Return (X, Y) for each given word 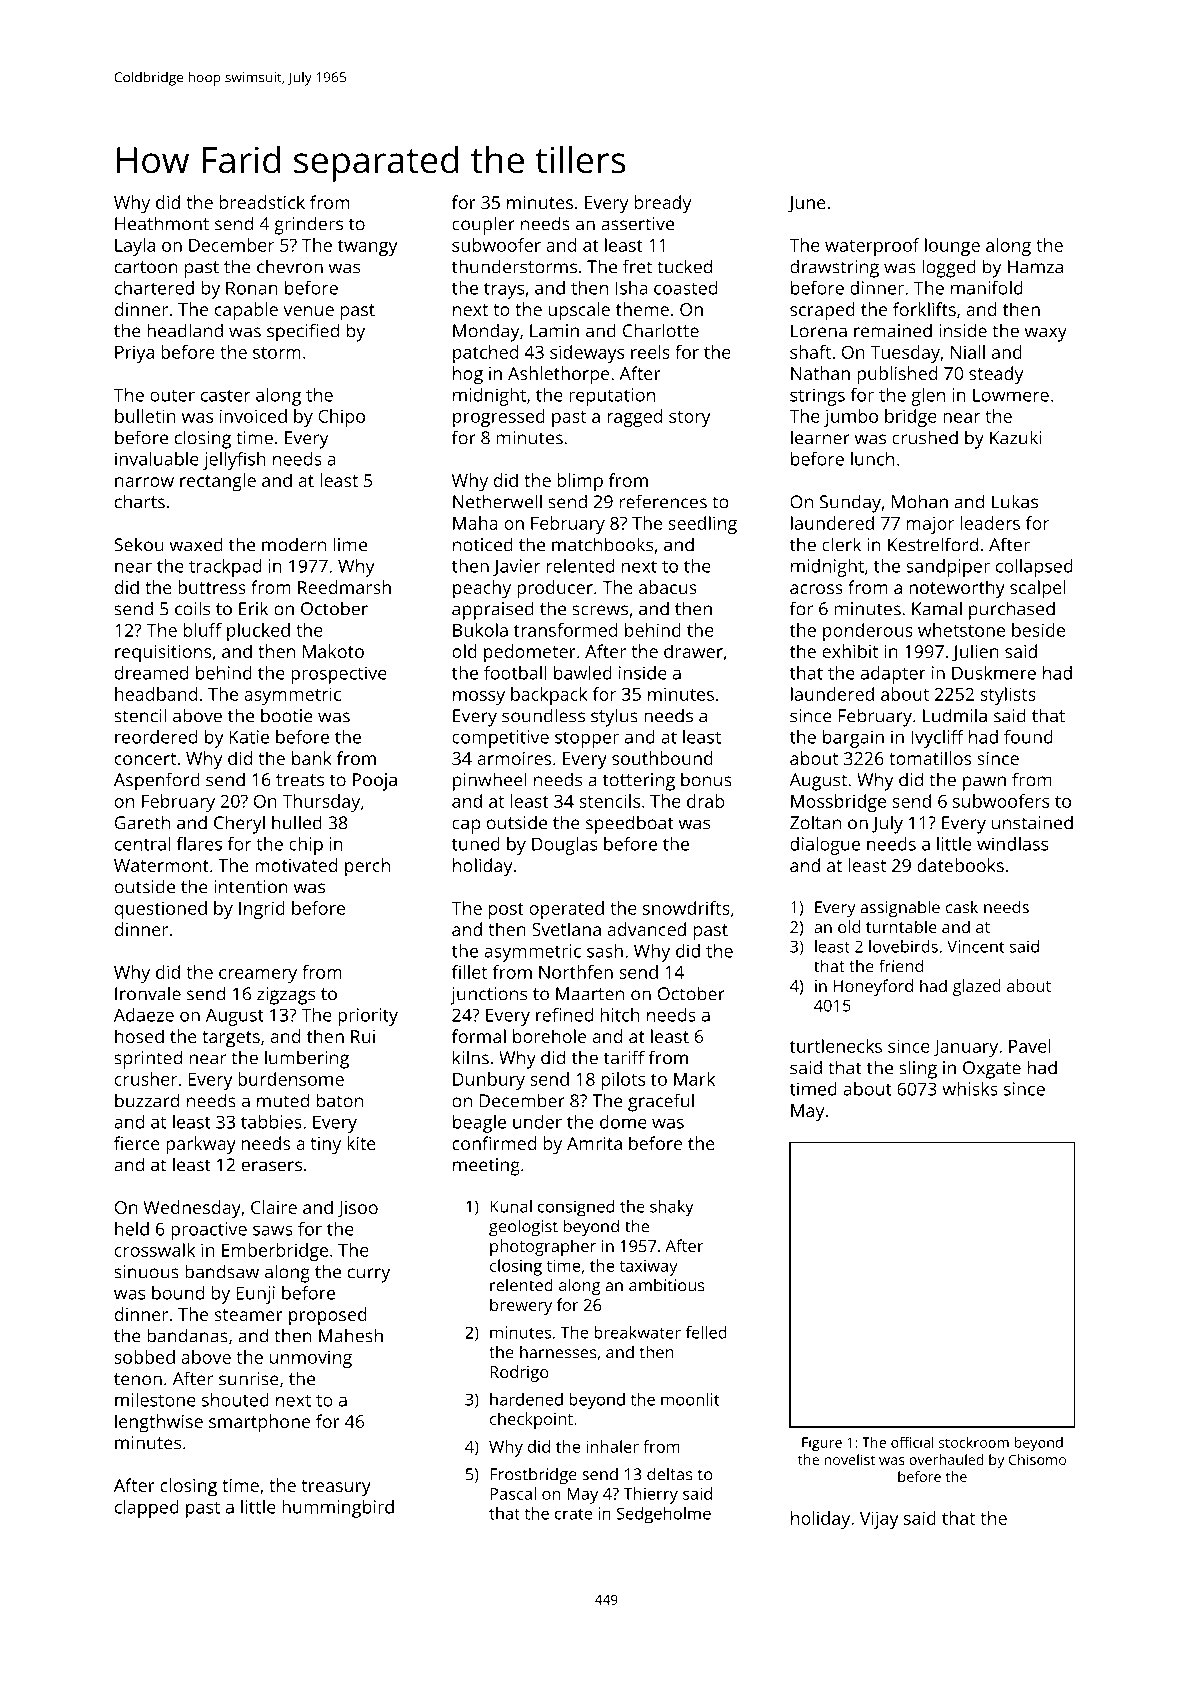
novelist (849, 1459)
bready (663, 204)
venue (309, 311)
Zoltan (815, 822)
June (807, 204)
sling (918, 1069)
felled (706, 1332)
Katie (249, 737)
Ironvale (148, 993)
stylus (614, 717)
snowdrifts (686, 908)
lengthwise (159, 1423)
